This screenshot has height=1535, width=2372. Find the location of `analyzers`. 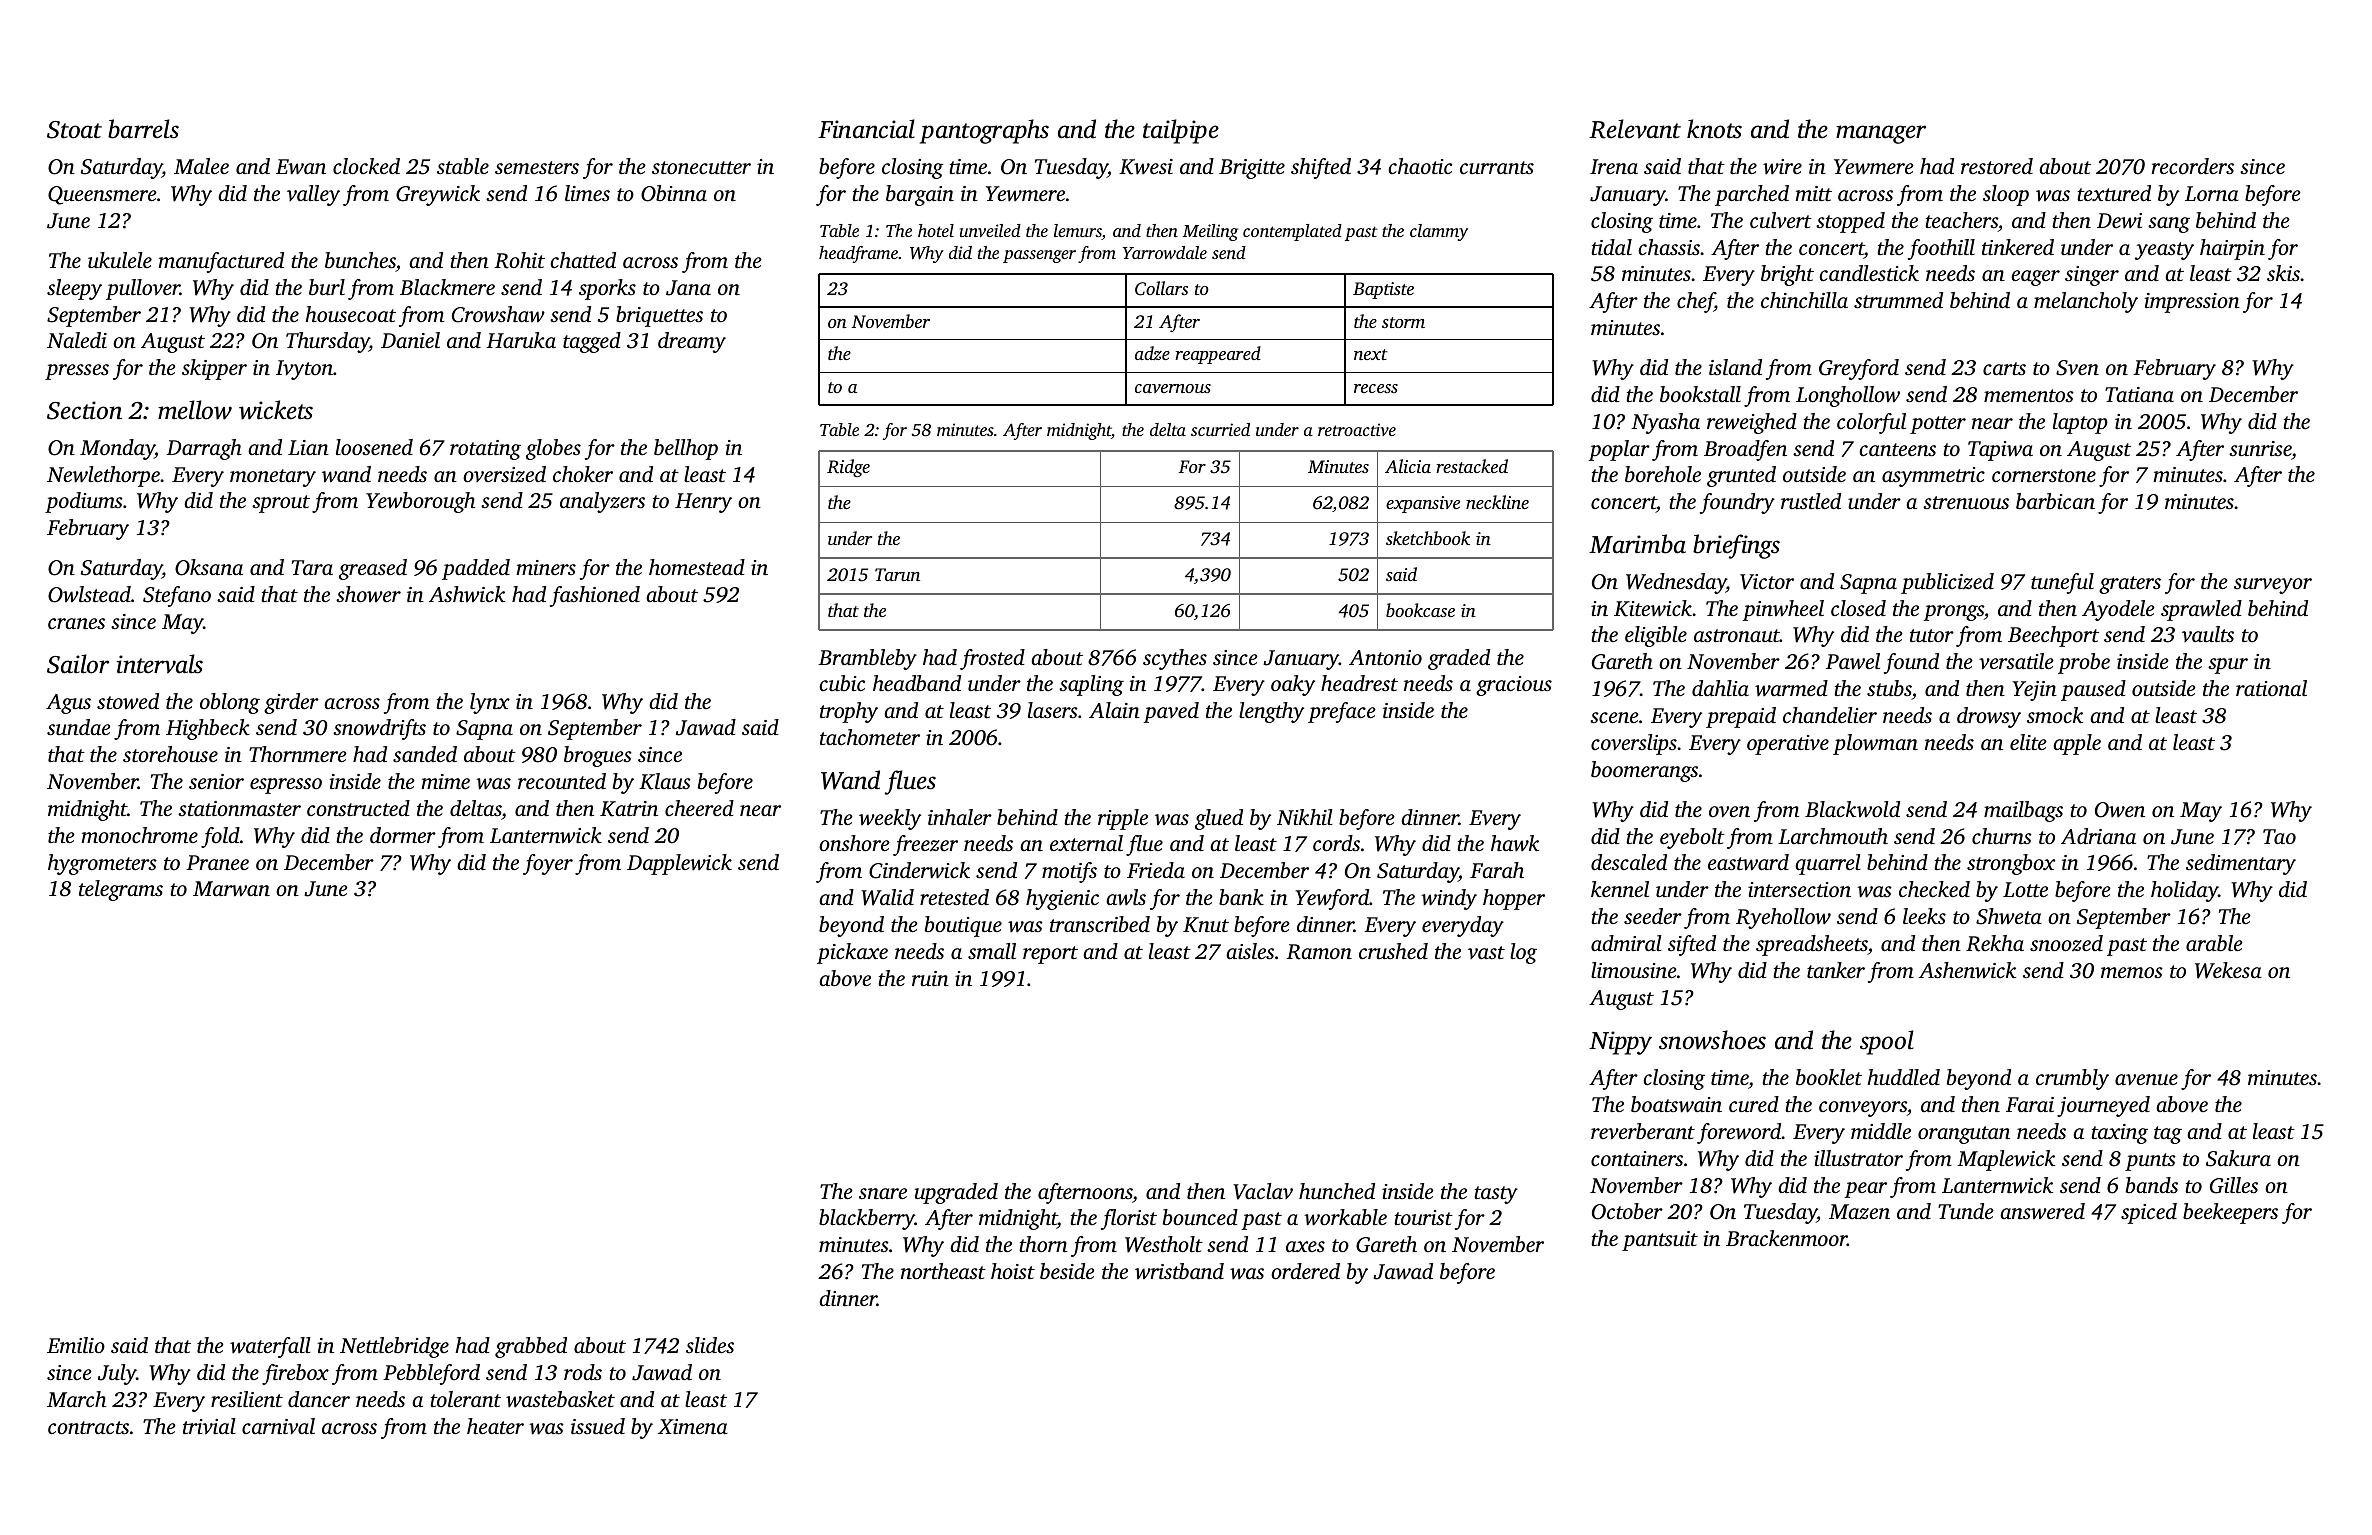

analyzers is located at coordinates (602, 502).
